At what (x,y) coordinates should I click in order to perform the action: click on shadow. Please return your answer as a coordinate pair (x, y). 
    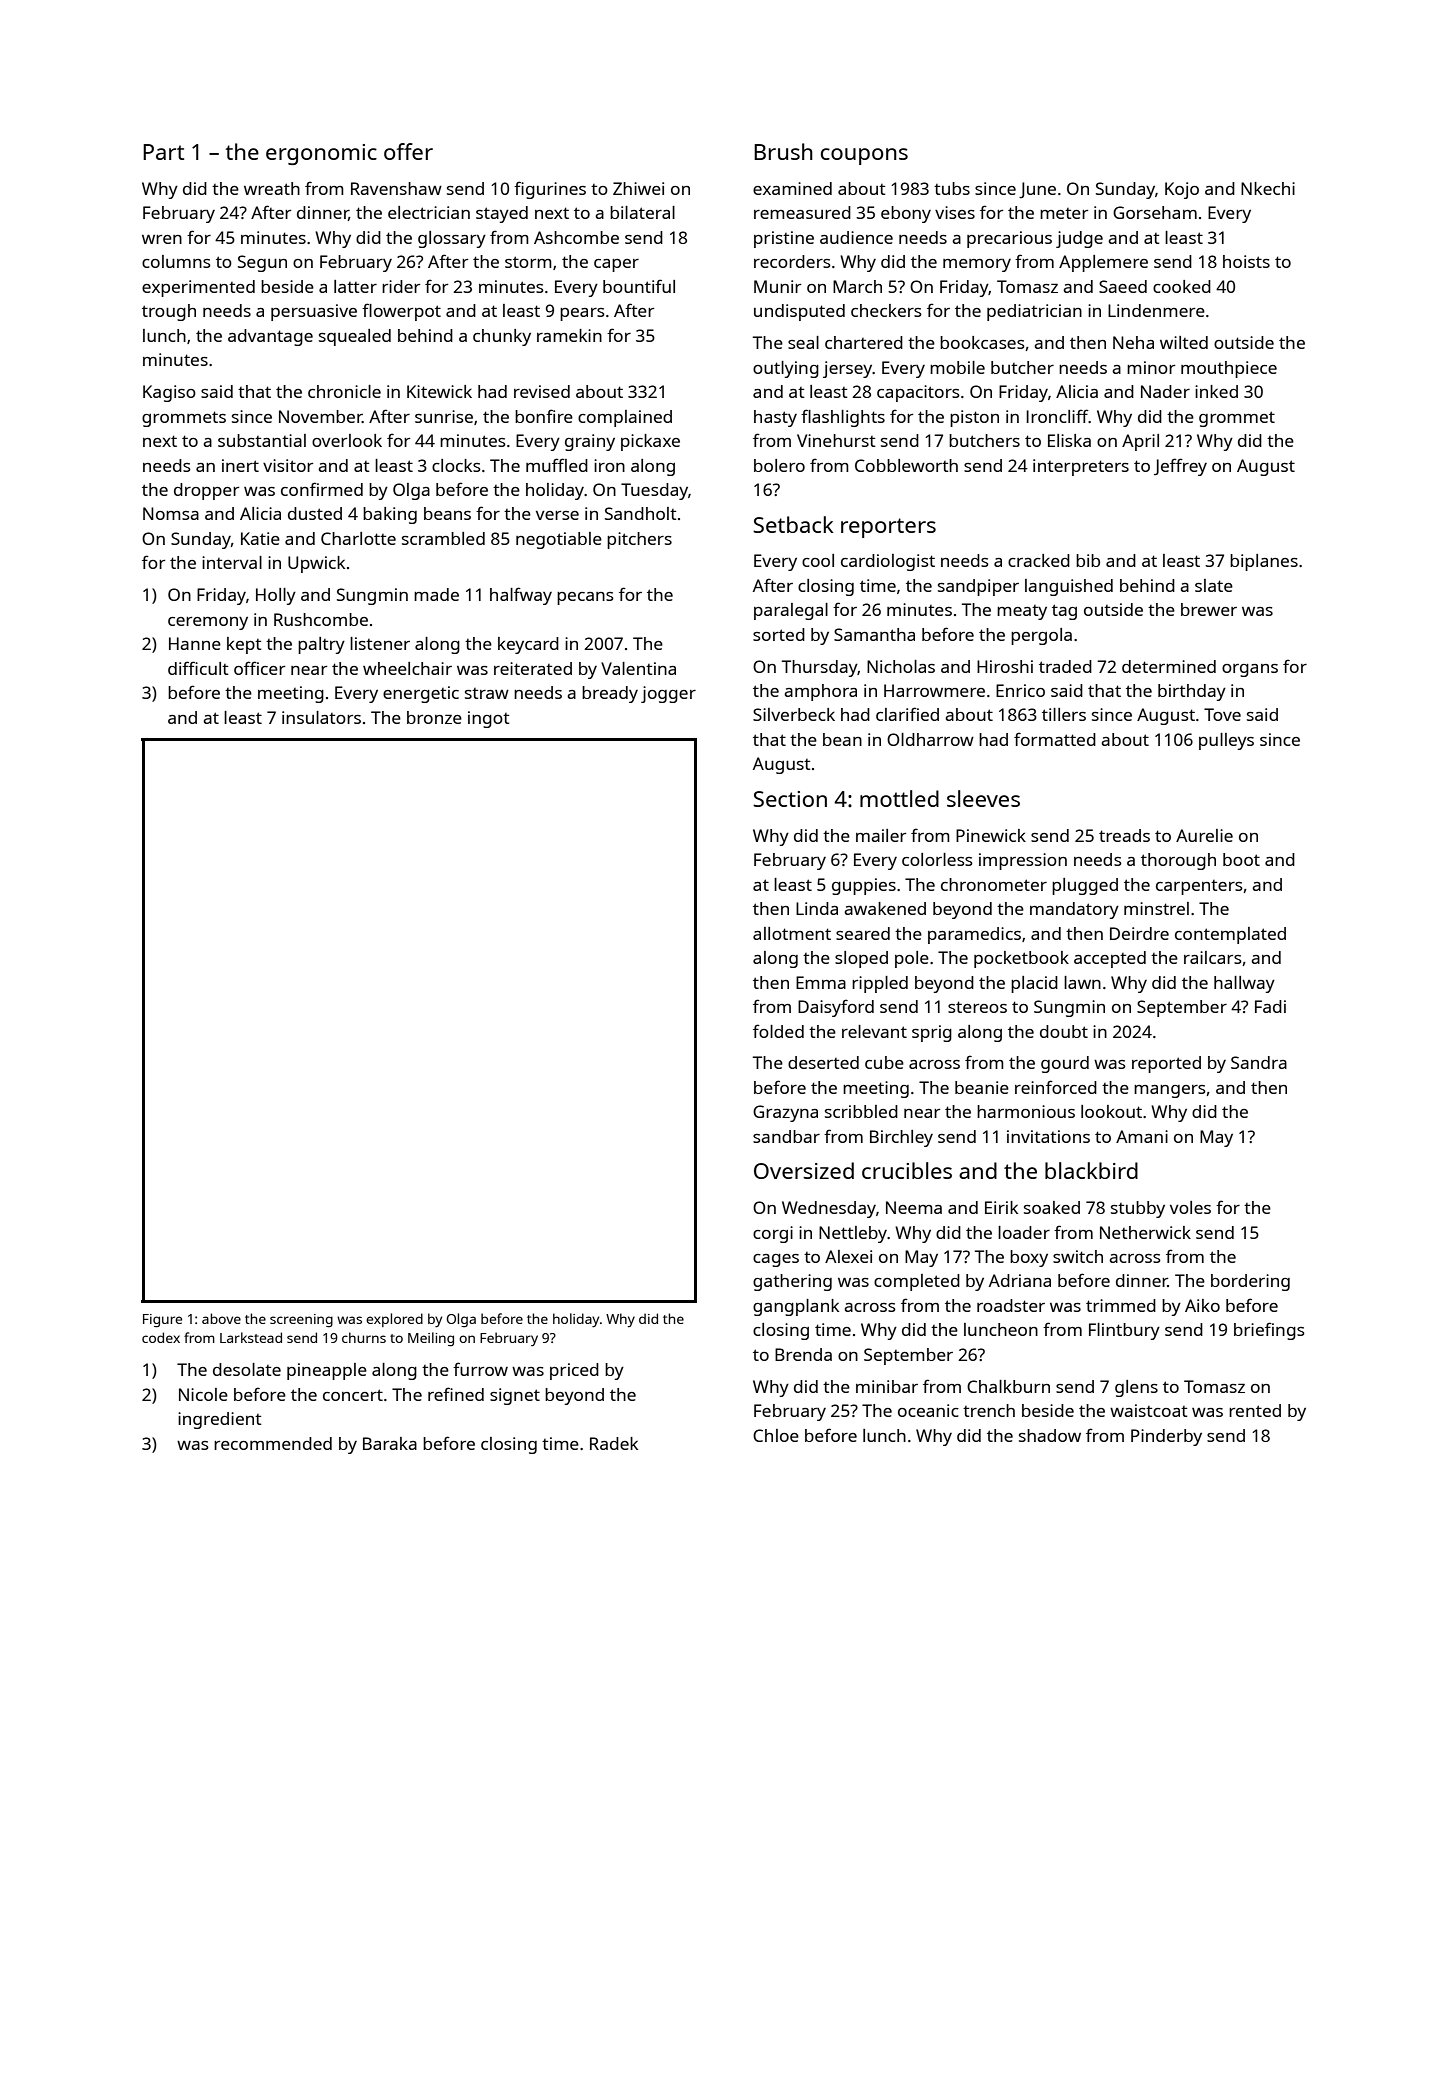
    Looking at the image, I should click on (1050, 1435).
